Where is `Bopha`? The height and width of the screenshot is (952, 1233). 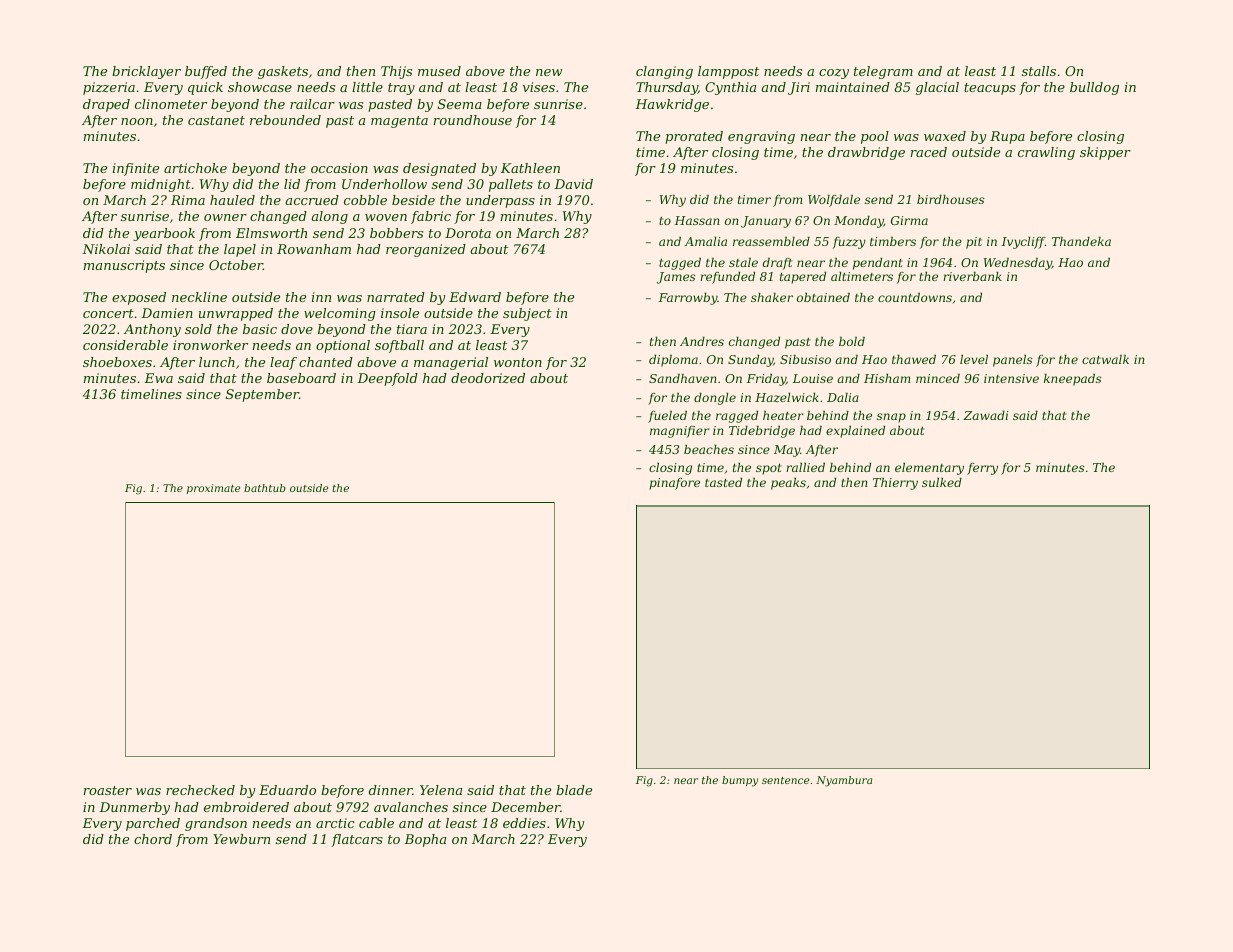 Bopha is located at coordinates (425, 840).
